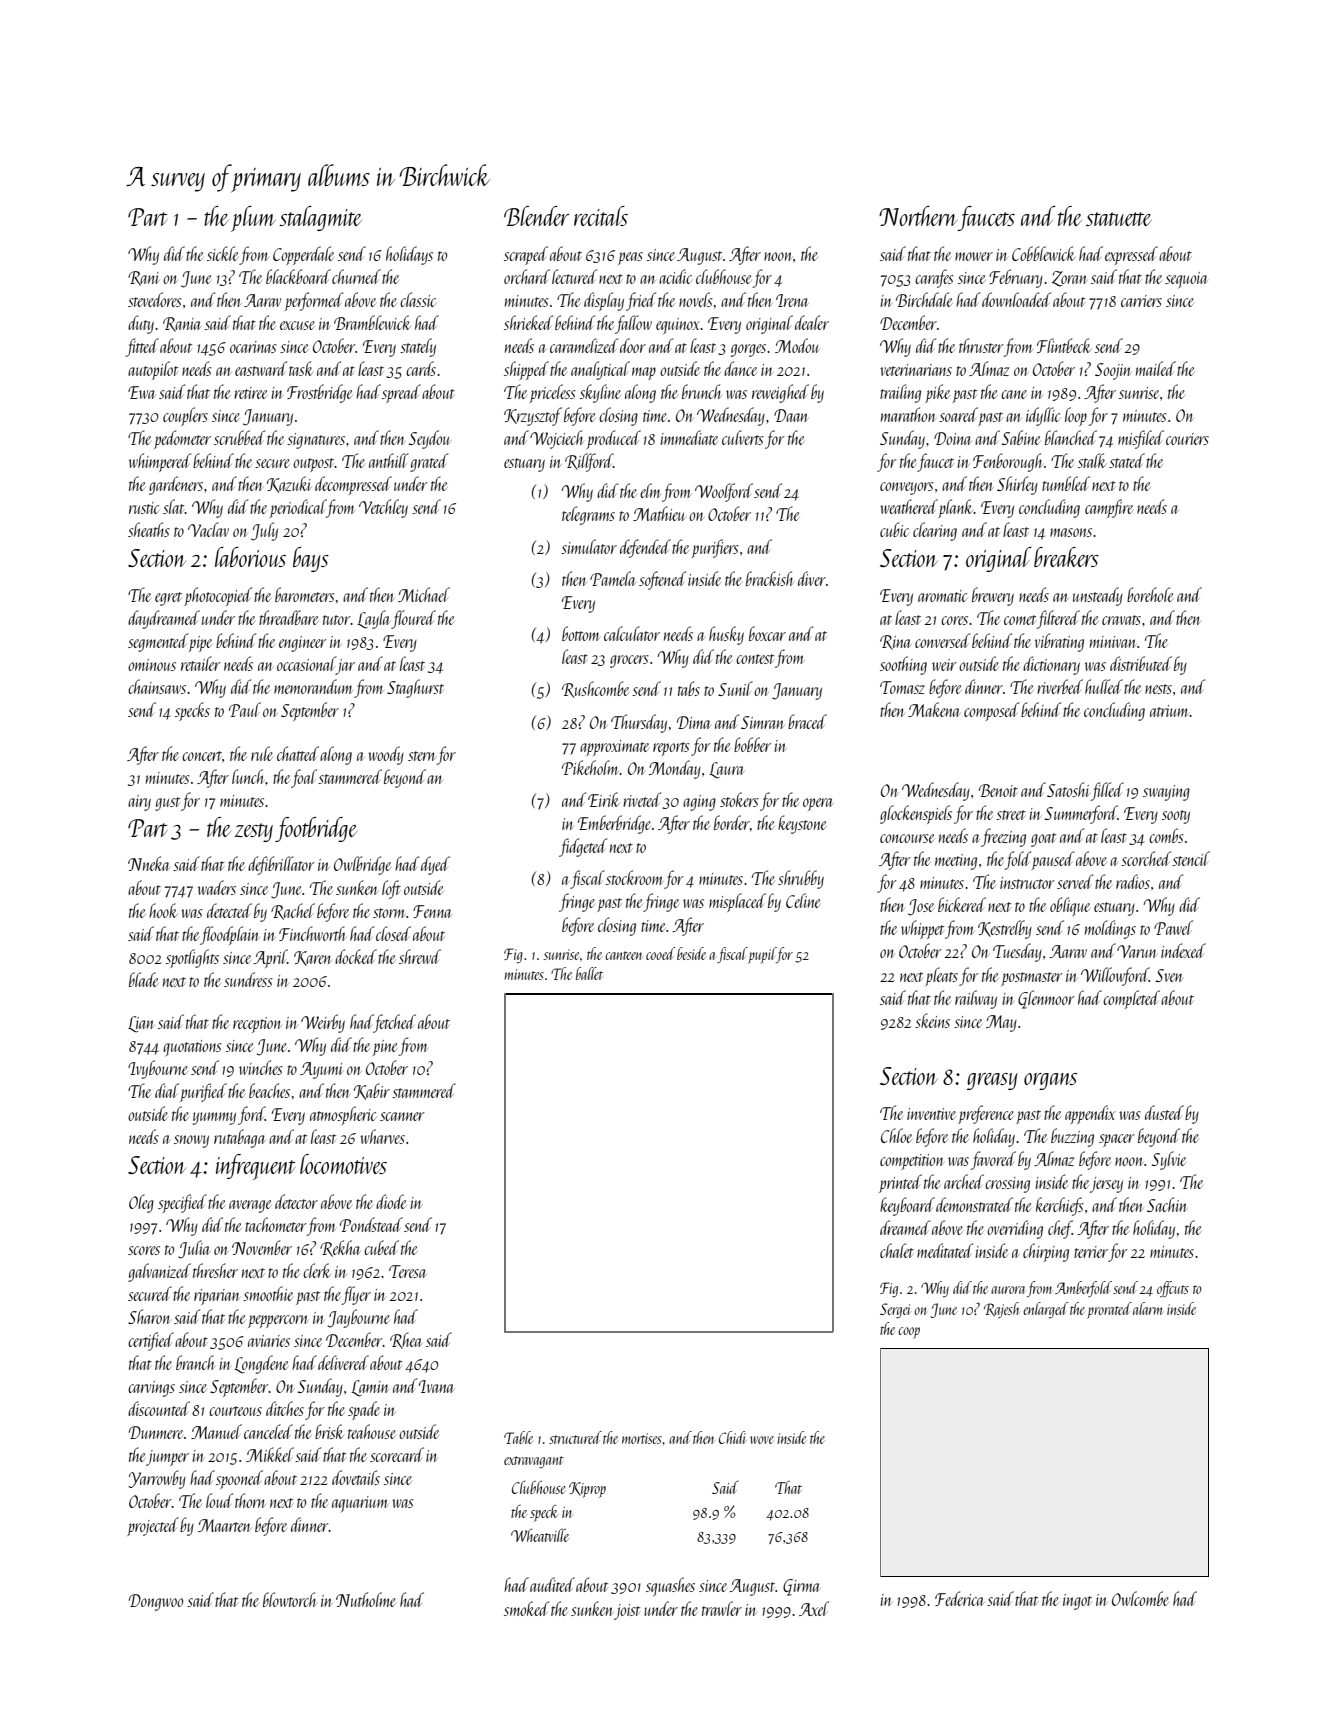 The width and height of the screenshot is (1338, 1732). I want to click on bays, so click(311, 559).
